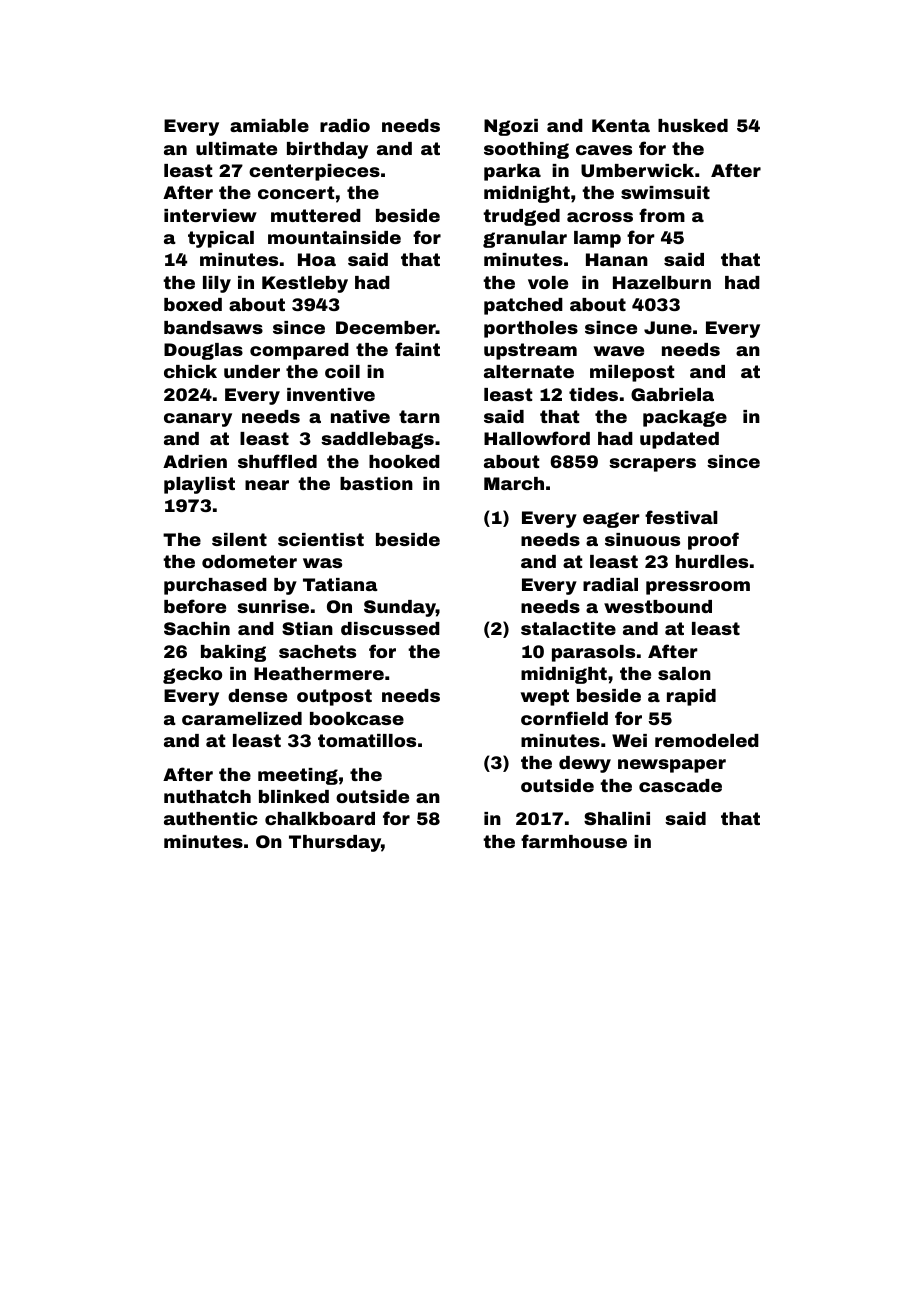 This page has width=924, height=1311. I want to click on festival, so click(681, 517).
